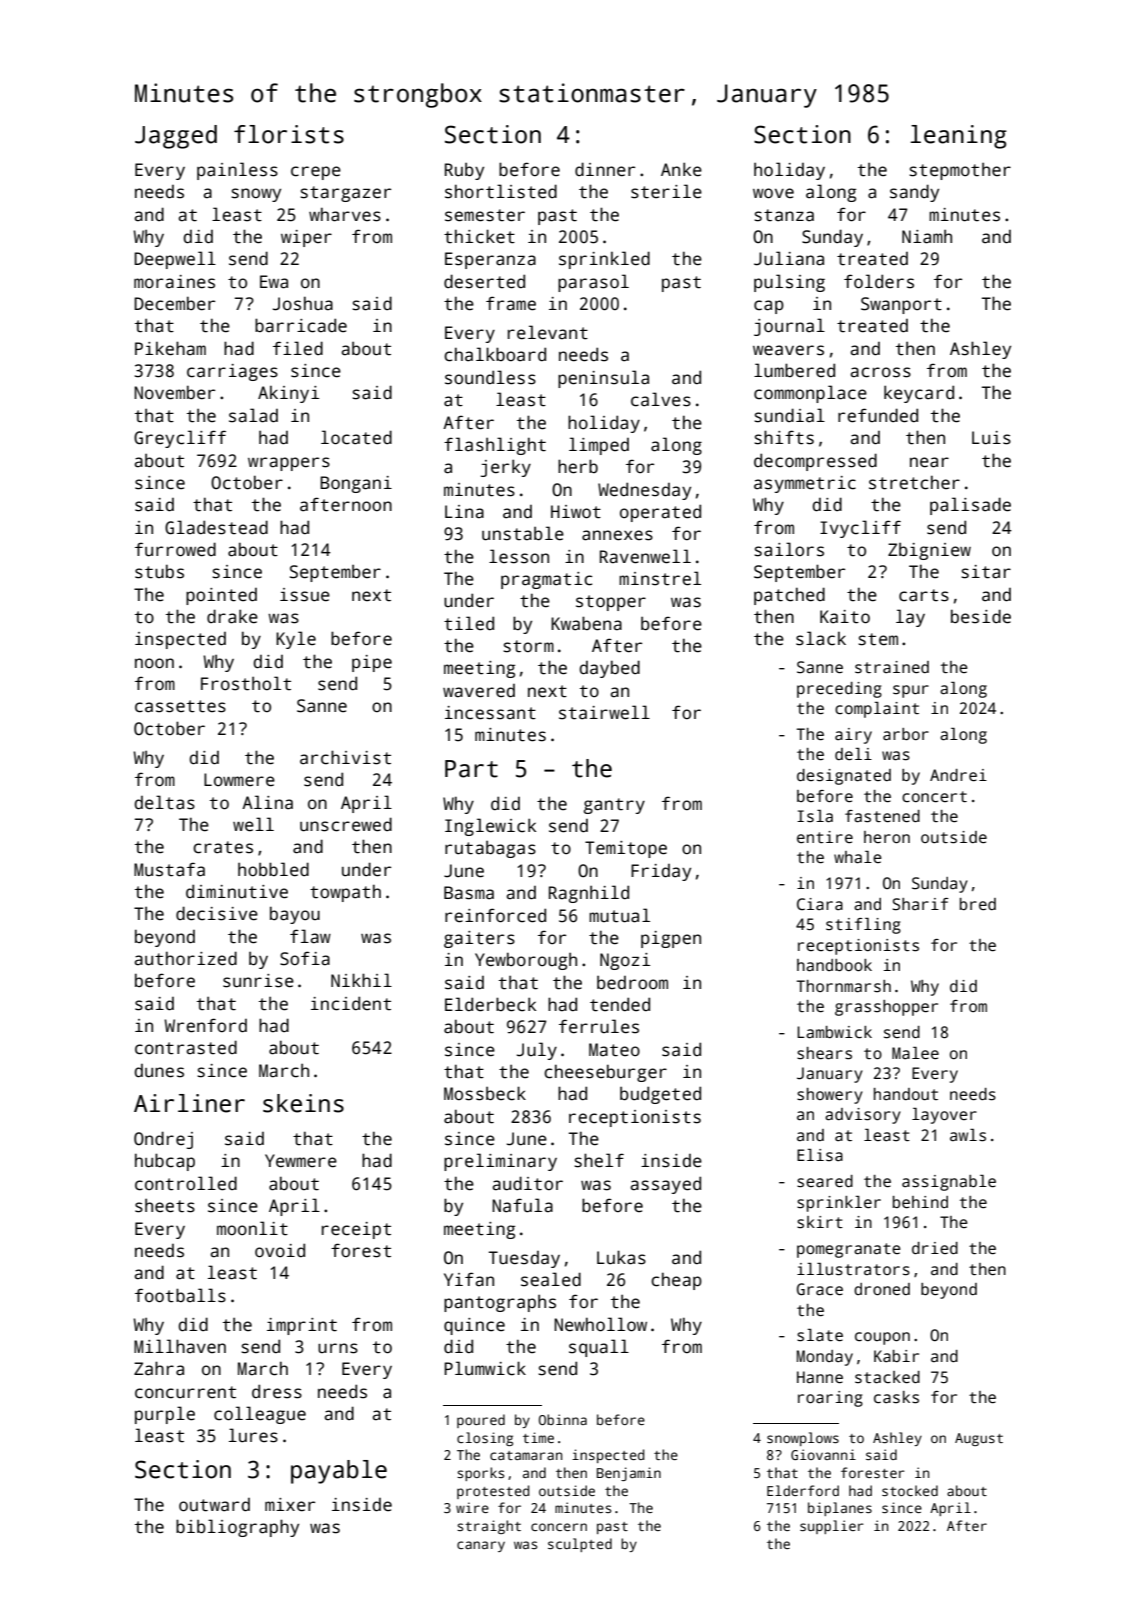 Image resolution: width=1146 pixels, height=1621 pixels. Describe the element at coordinates (174, 282) in the page. I see `moraines` at that location.
